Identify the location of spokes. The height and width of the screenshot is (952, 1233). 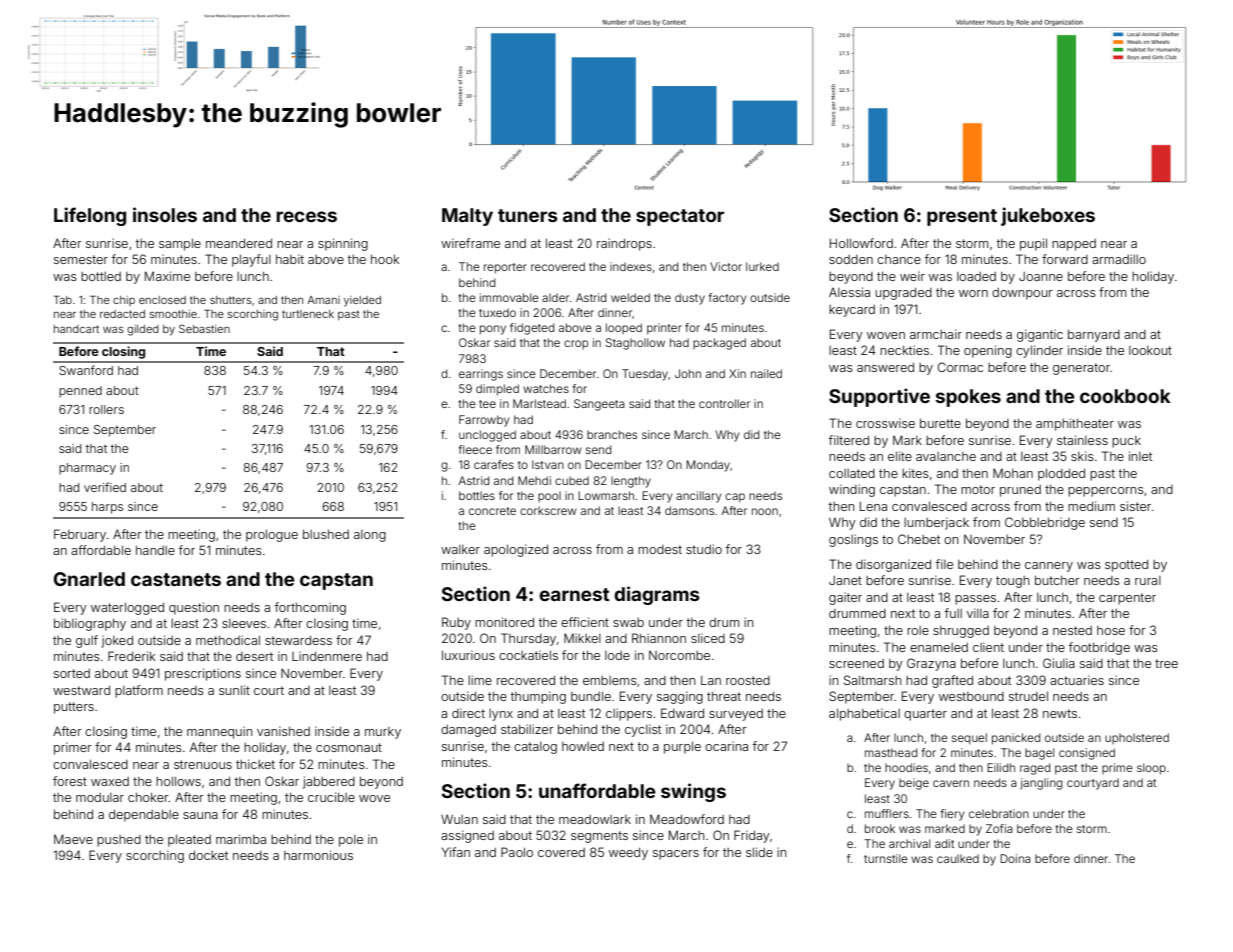
(968, 398).
